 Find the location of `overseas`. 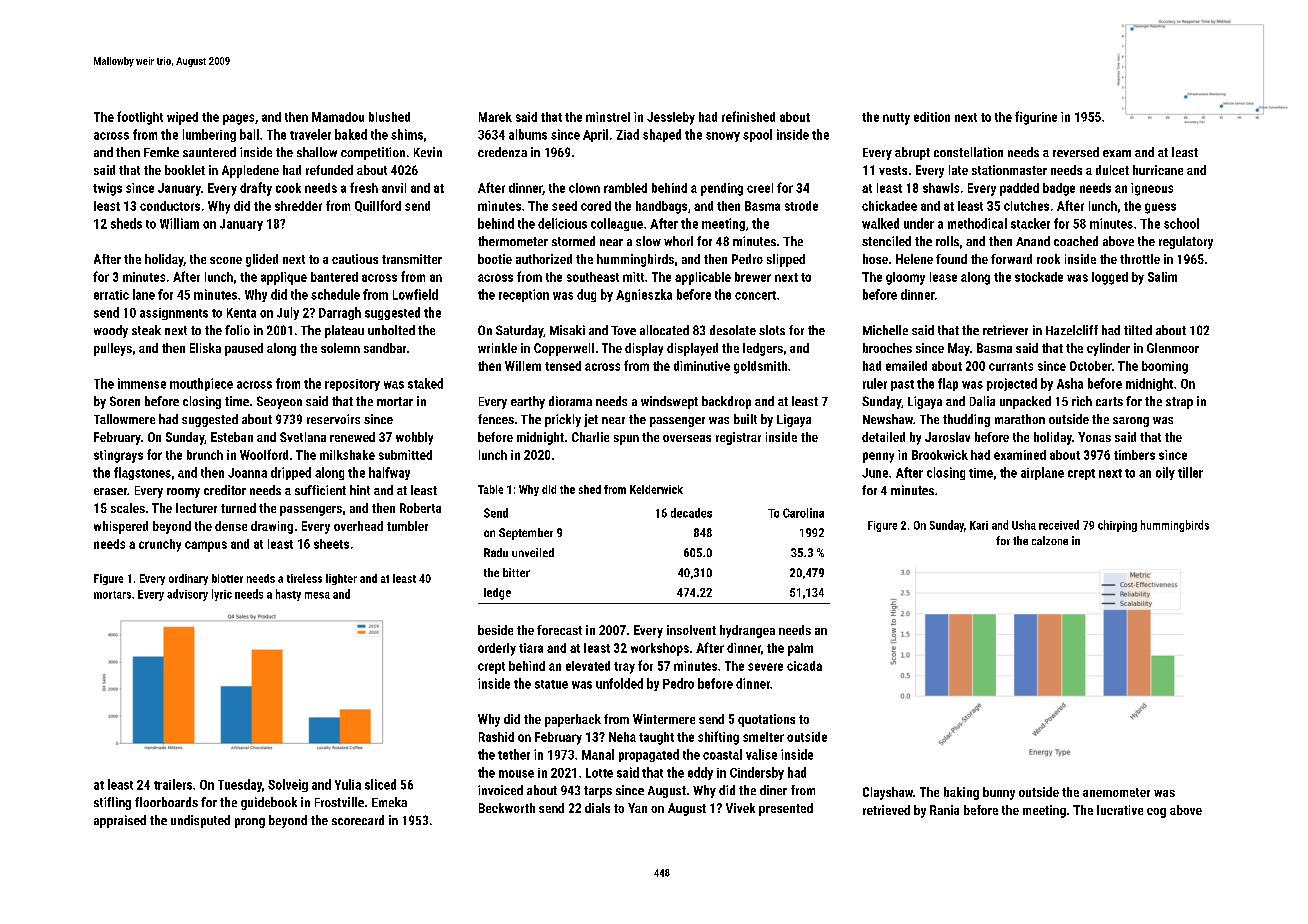

overseas is located at coordinates (687, 438).
